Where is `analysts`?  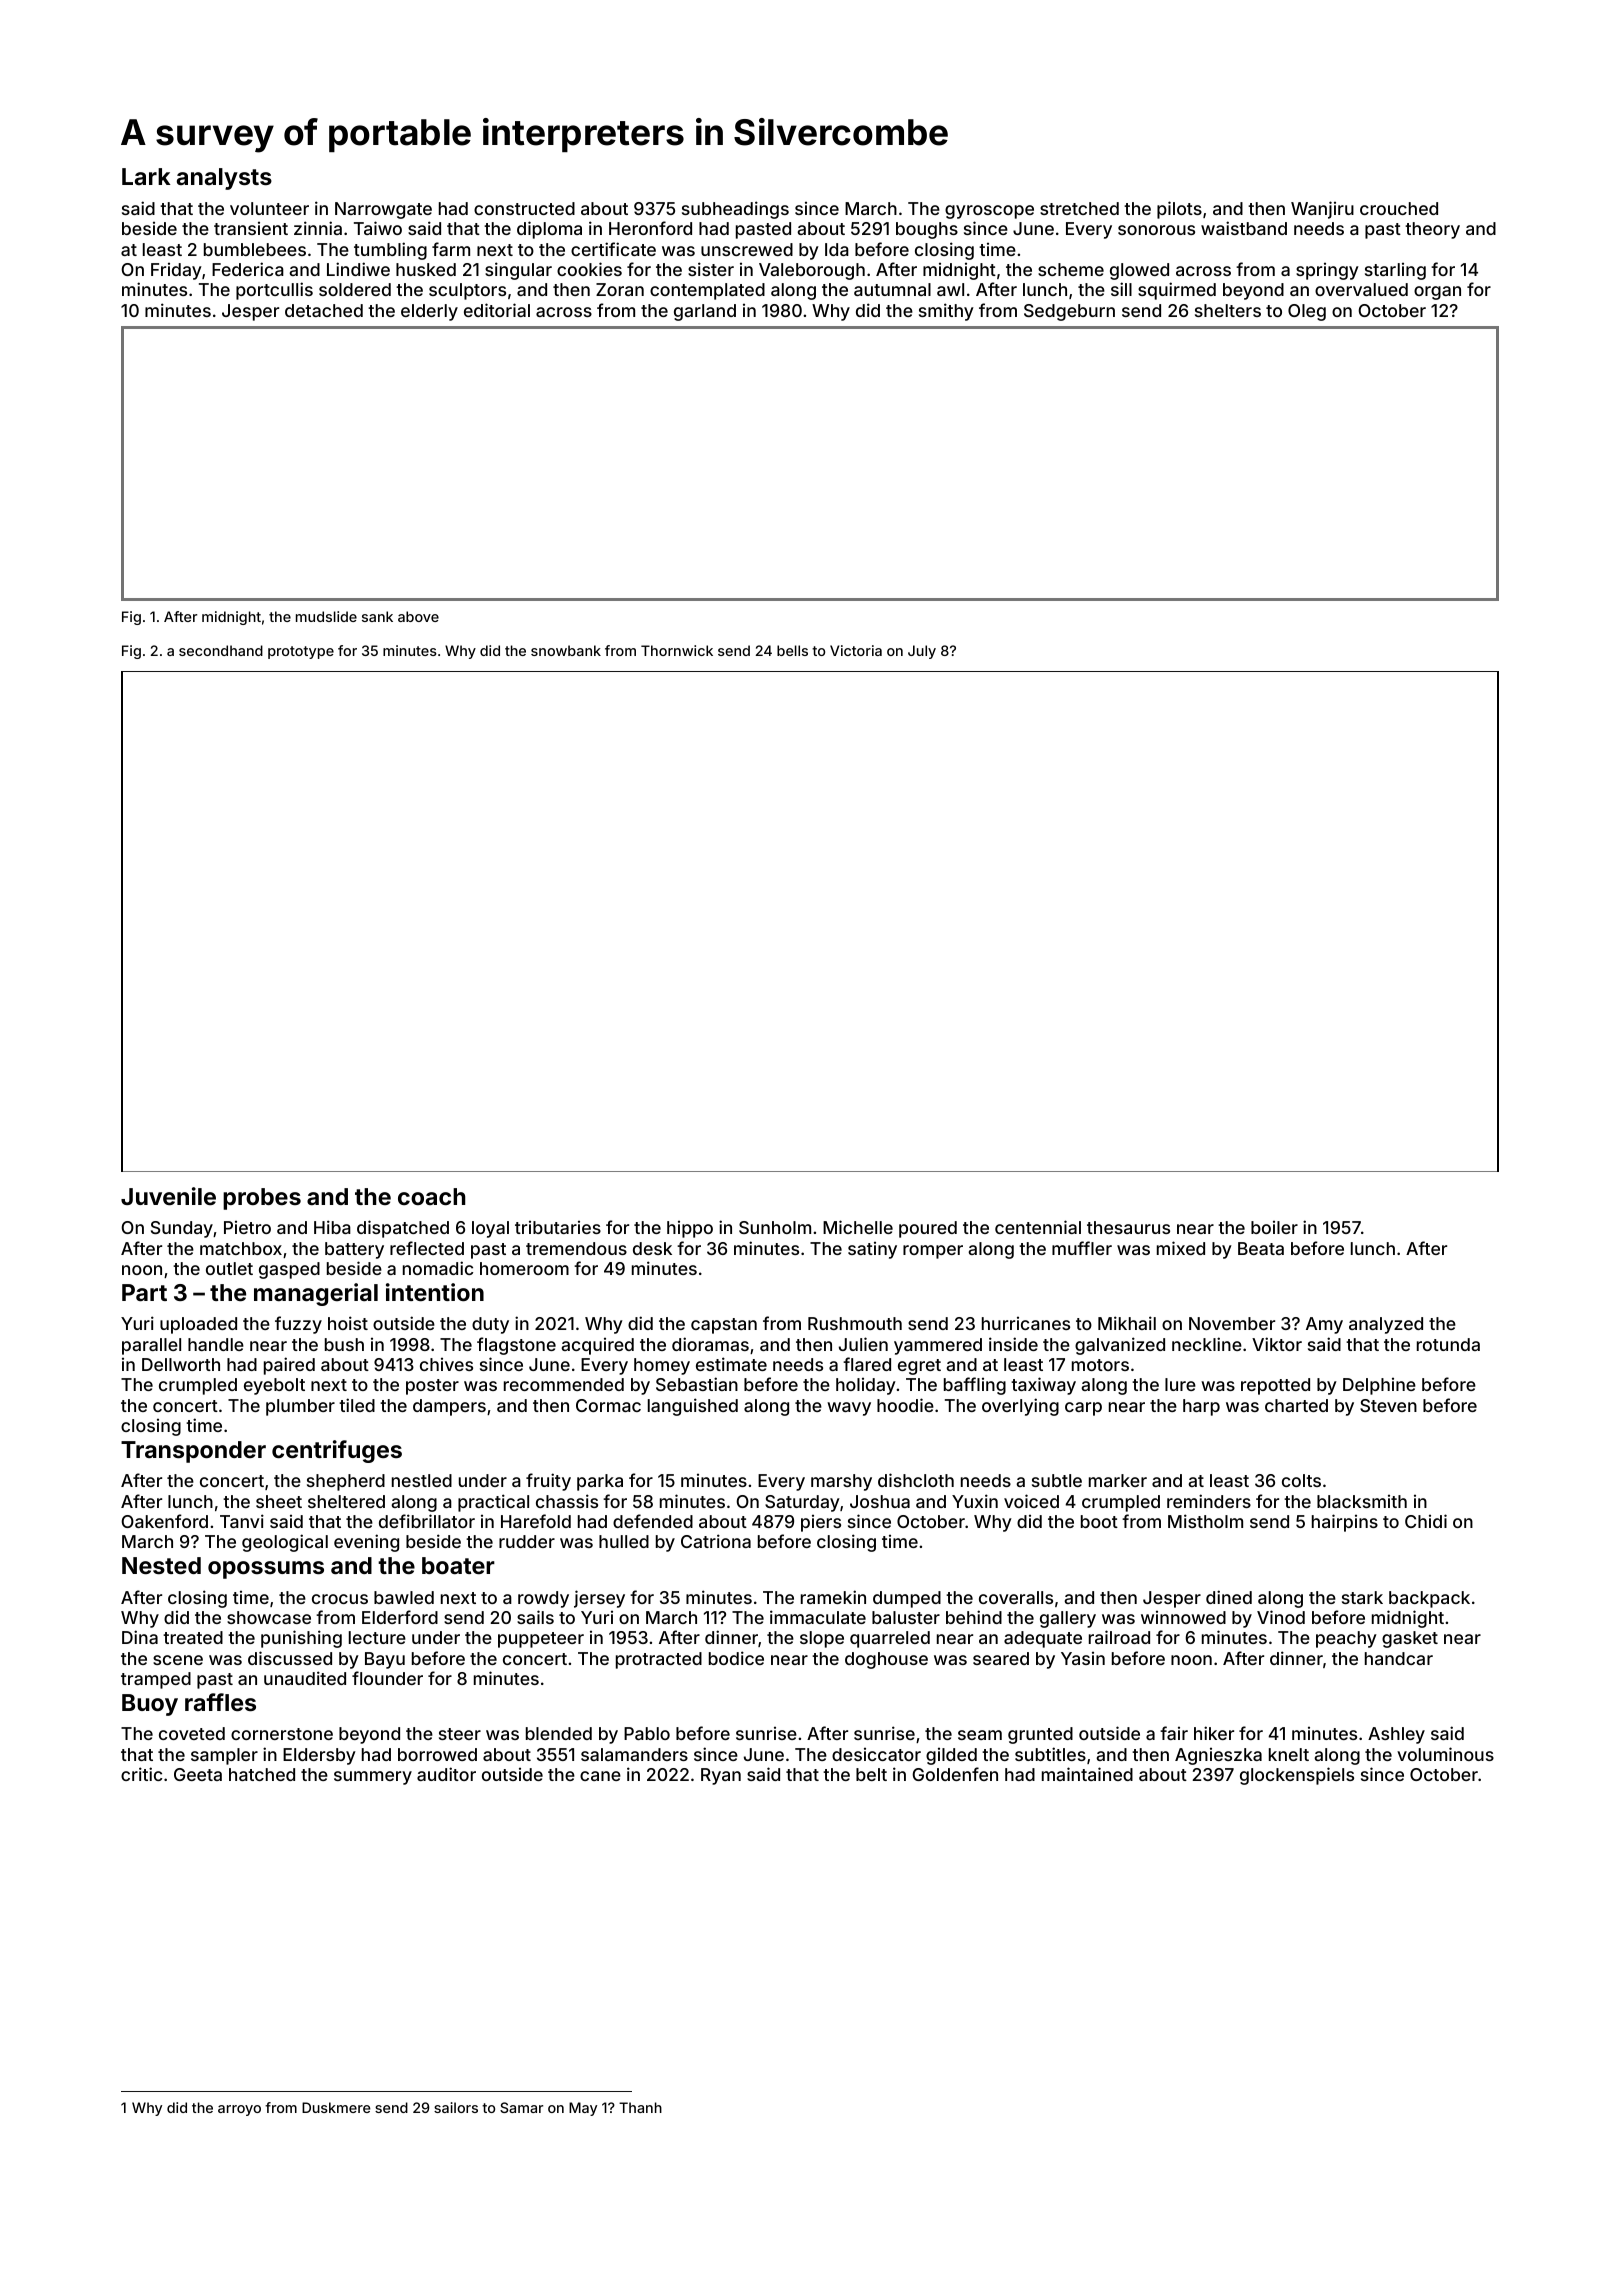 analysts is located at coordinates (224, 179).
